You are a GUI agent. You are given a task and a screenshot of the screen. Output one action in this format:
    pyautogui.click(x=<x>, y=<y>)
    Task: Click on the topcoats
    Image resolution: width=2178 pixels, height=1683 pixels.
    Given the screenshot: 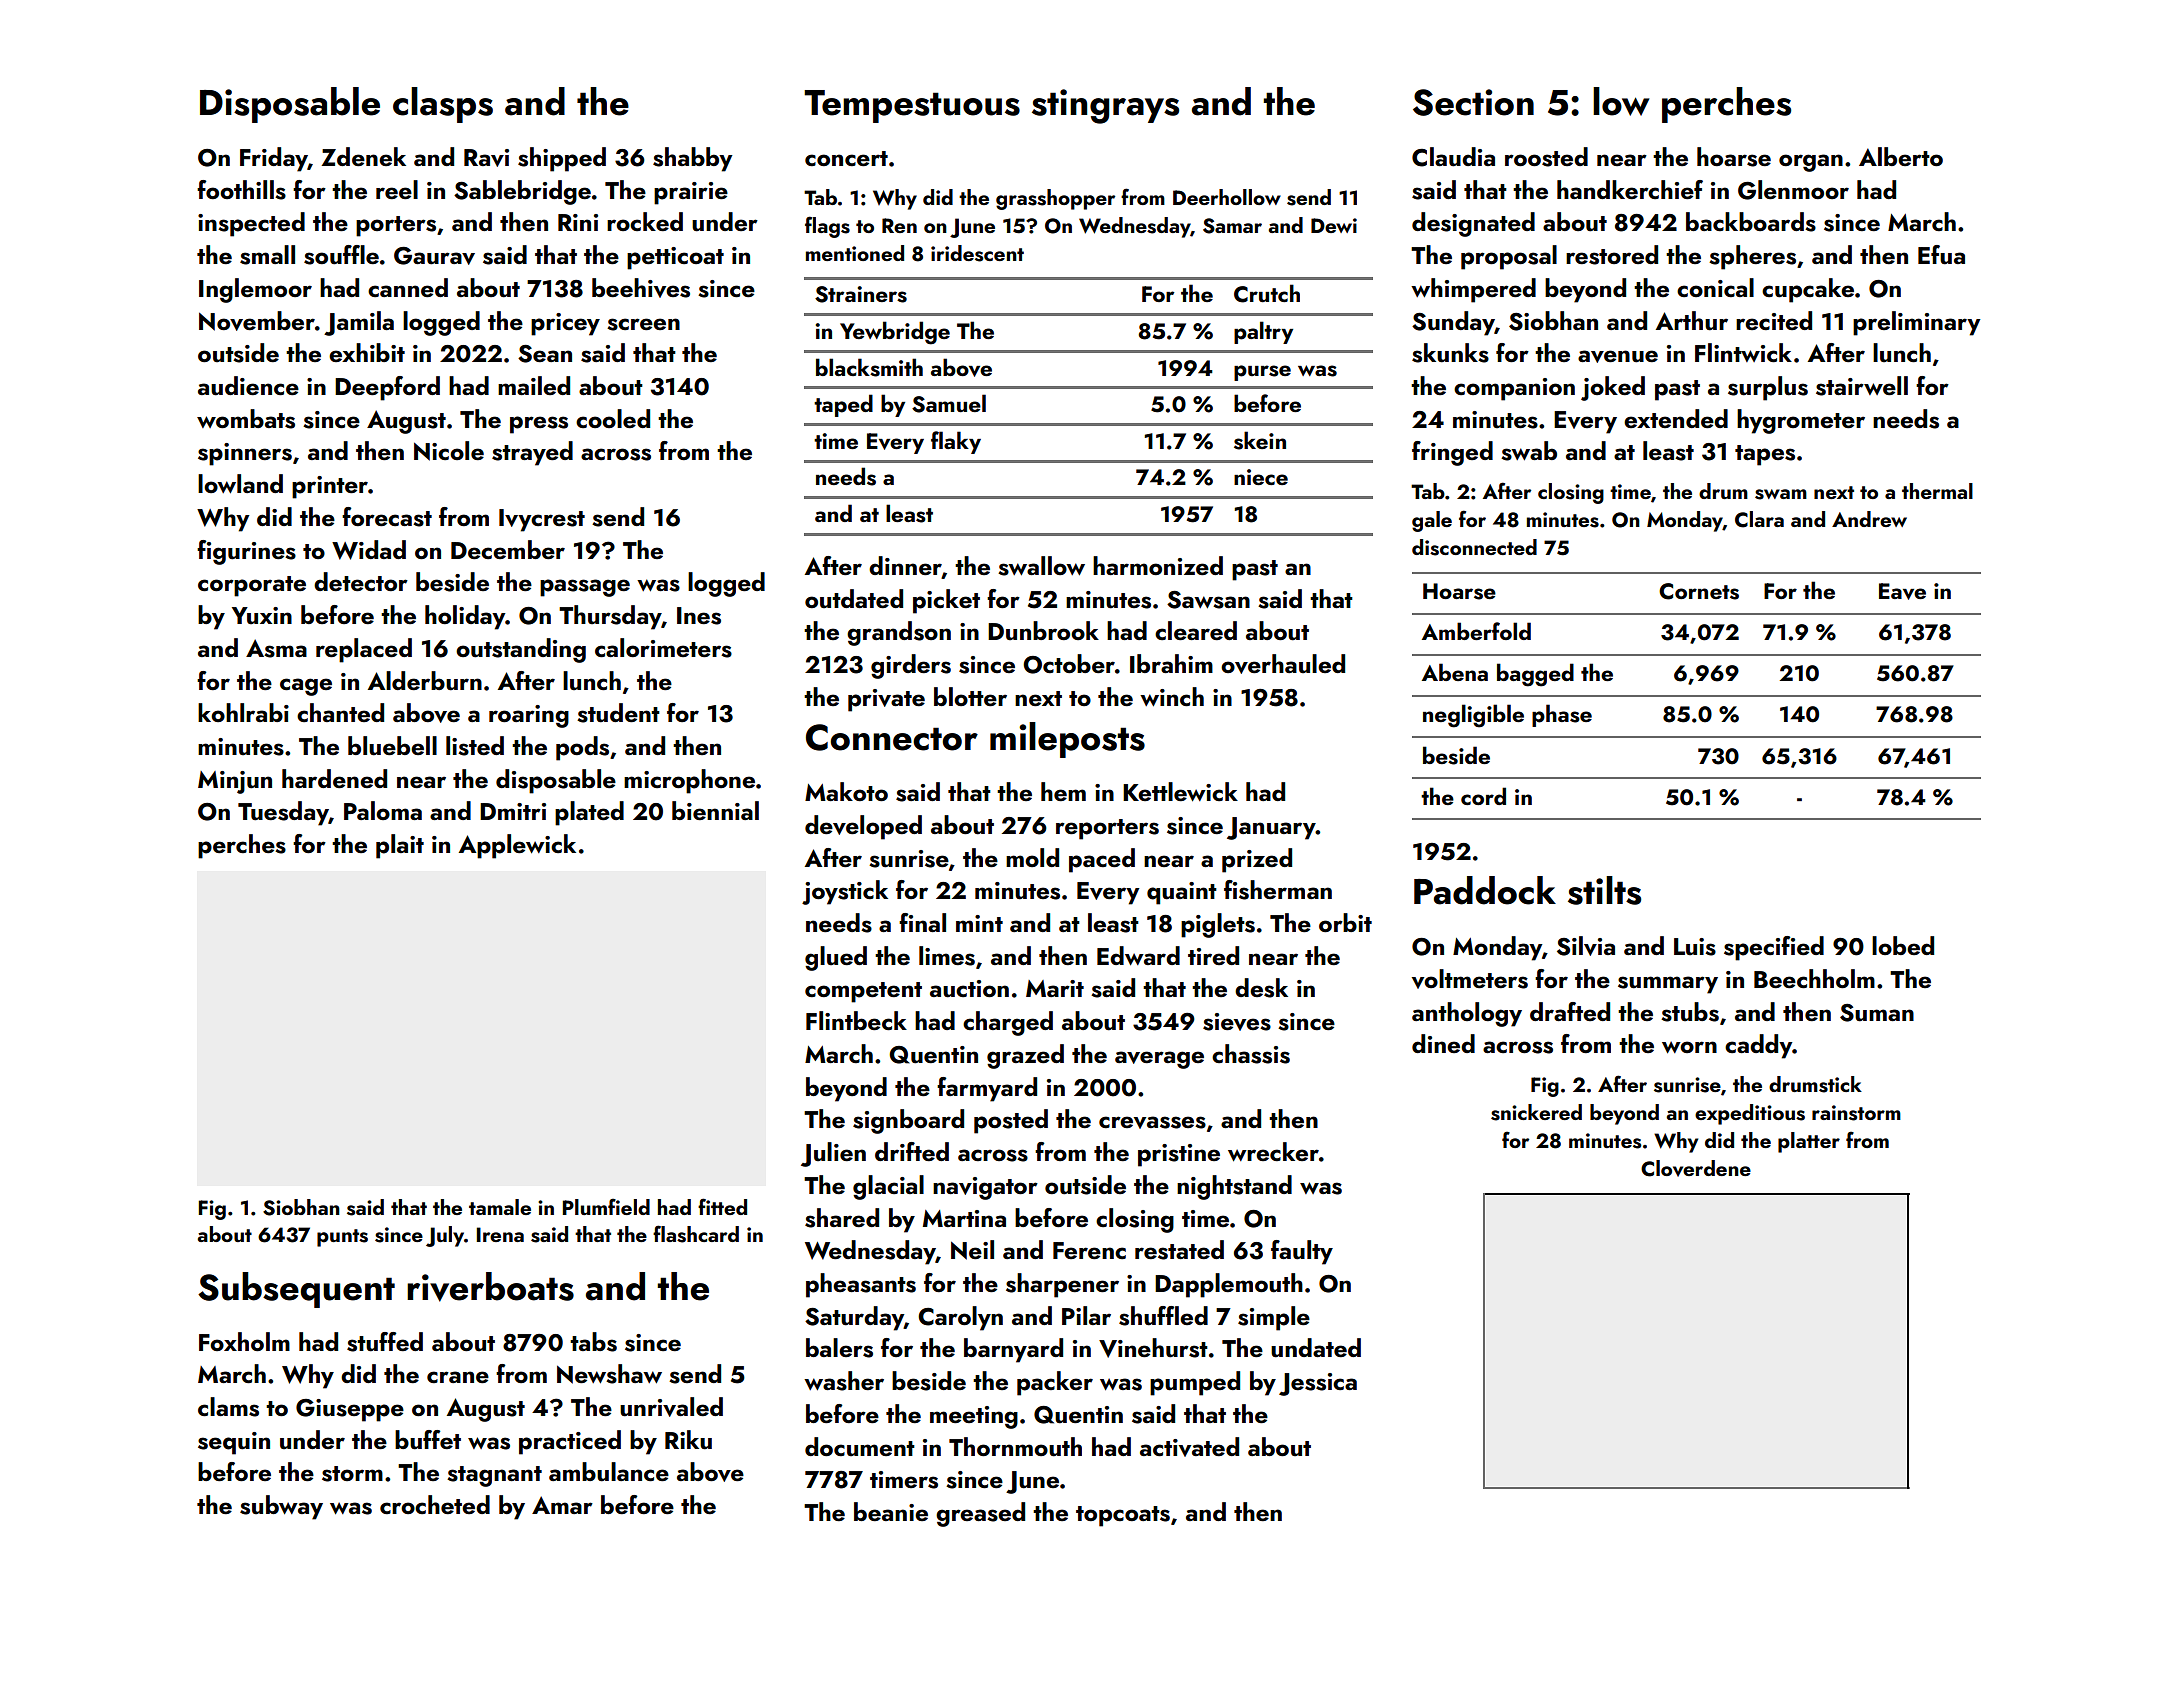 What is the action you would take?
    pyautogui.click(x=1123, y=1516)
